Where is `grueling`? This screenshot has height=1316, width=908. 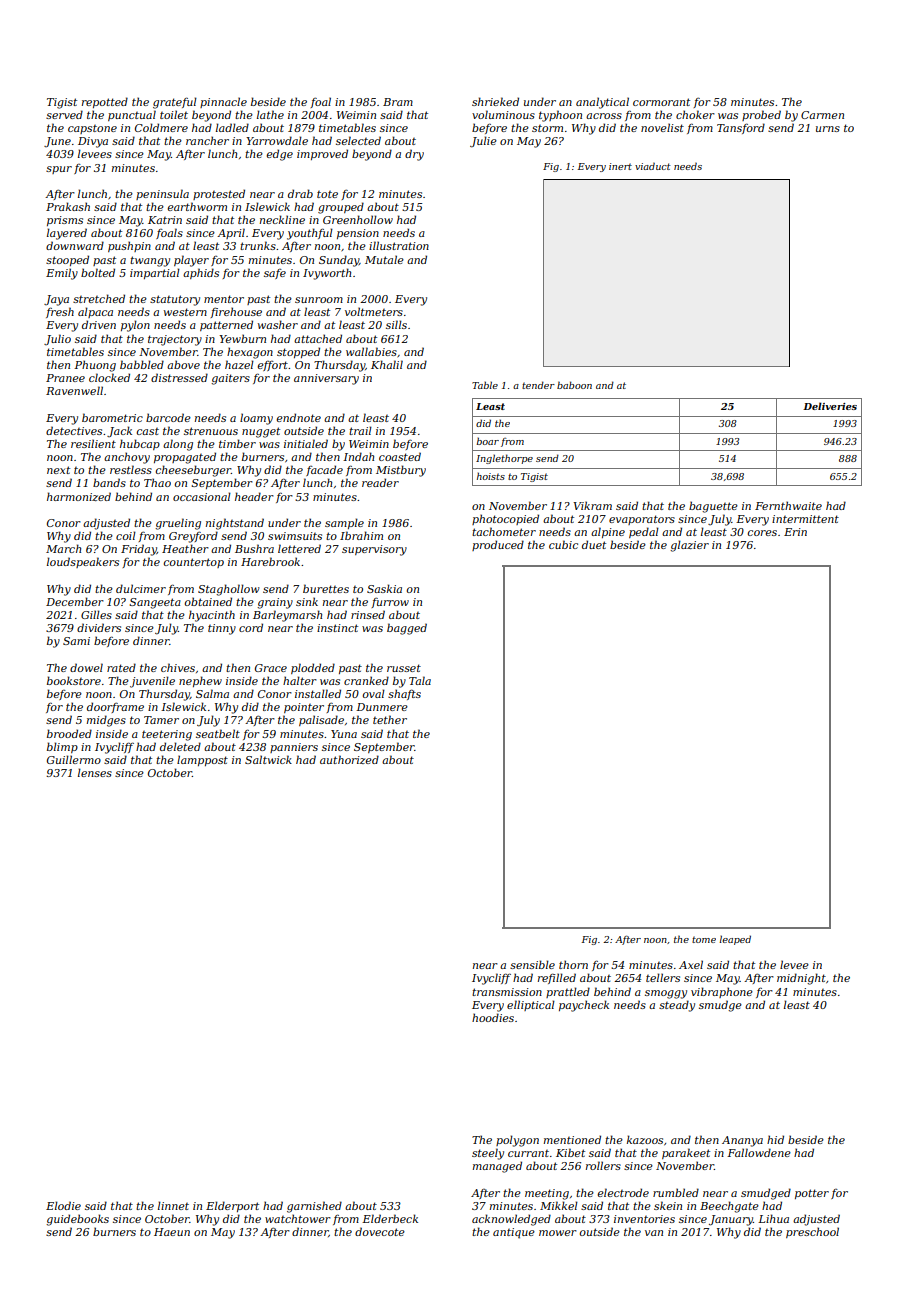 grueling is located at coordinates (178, 524).
